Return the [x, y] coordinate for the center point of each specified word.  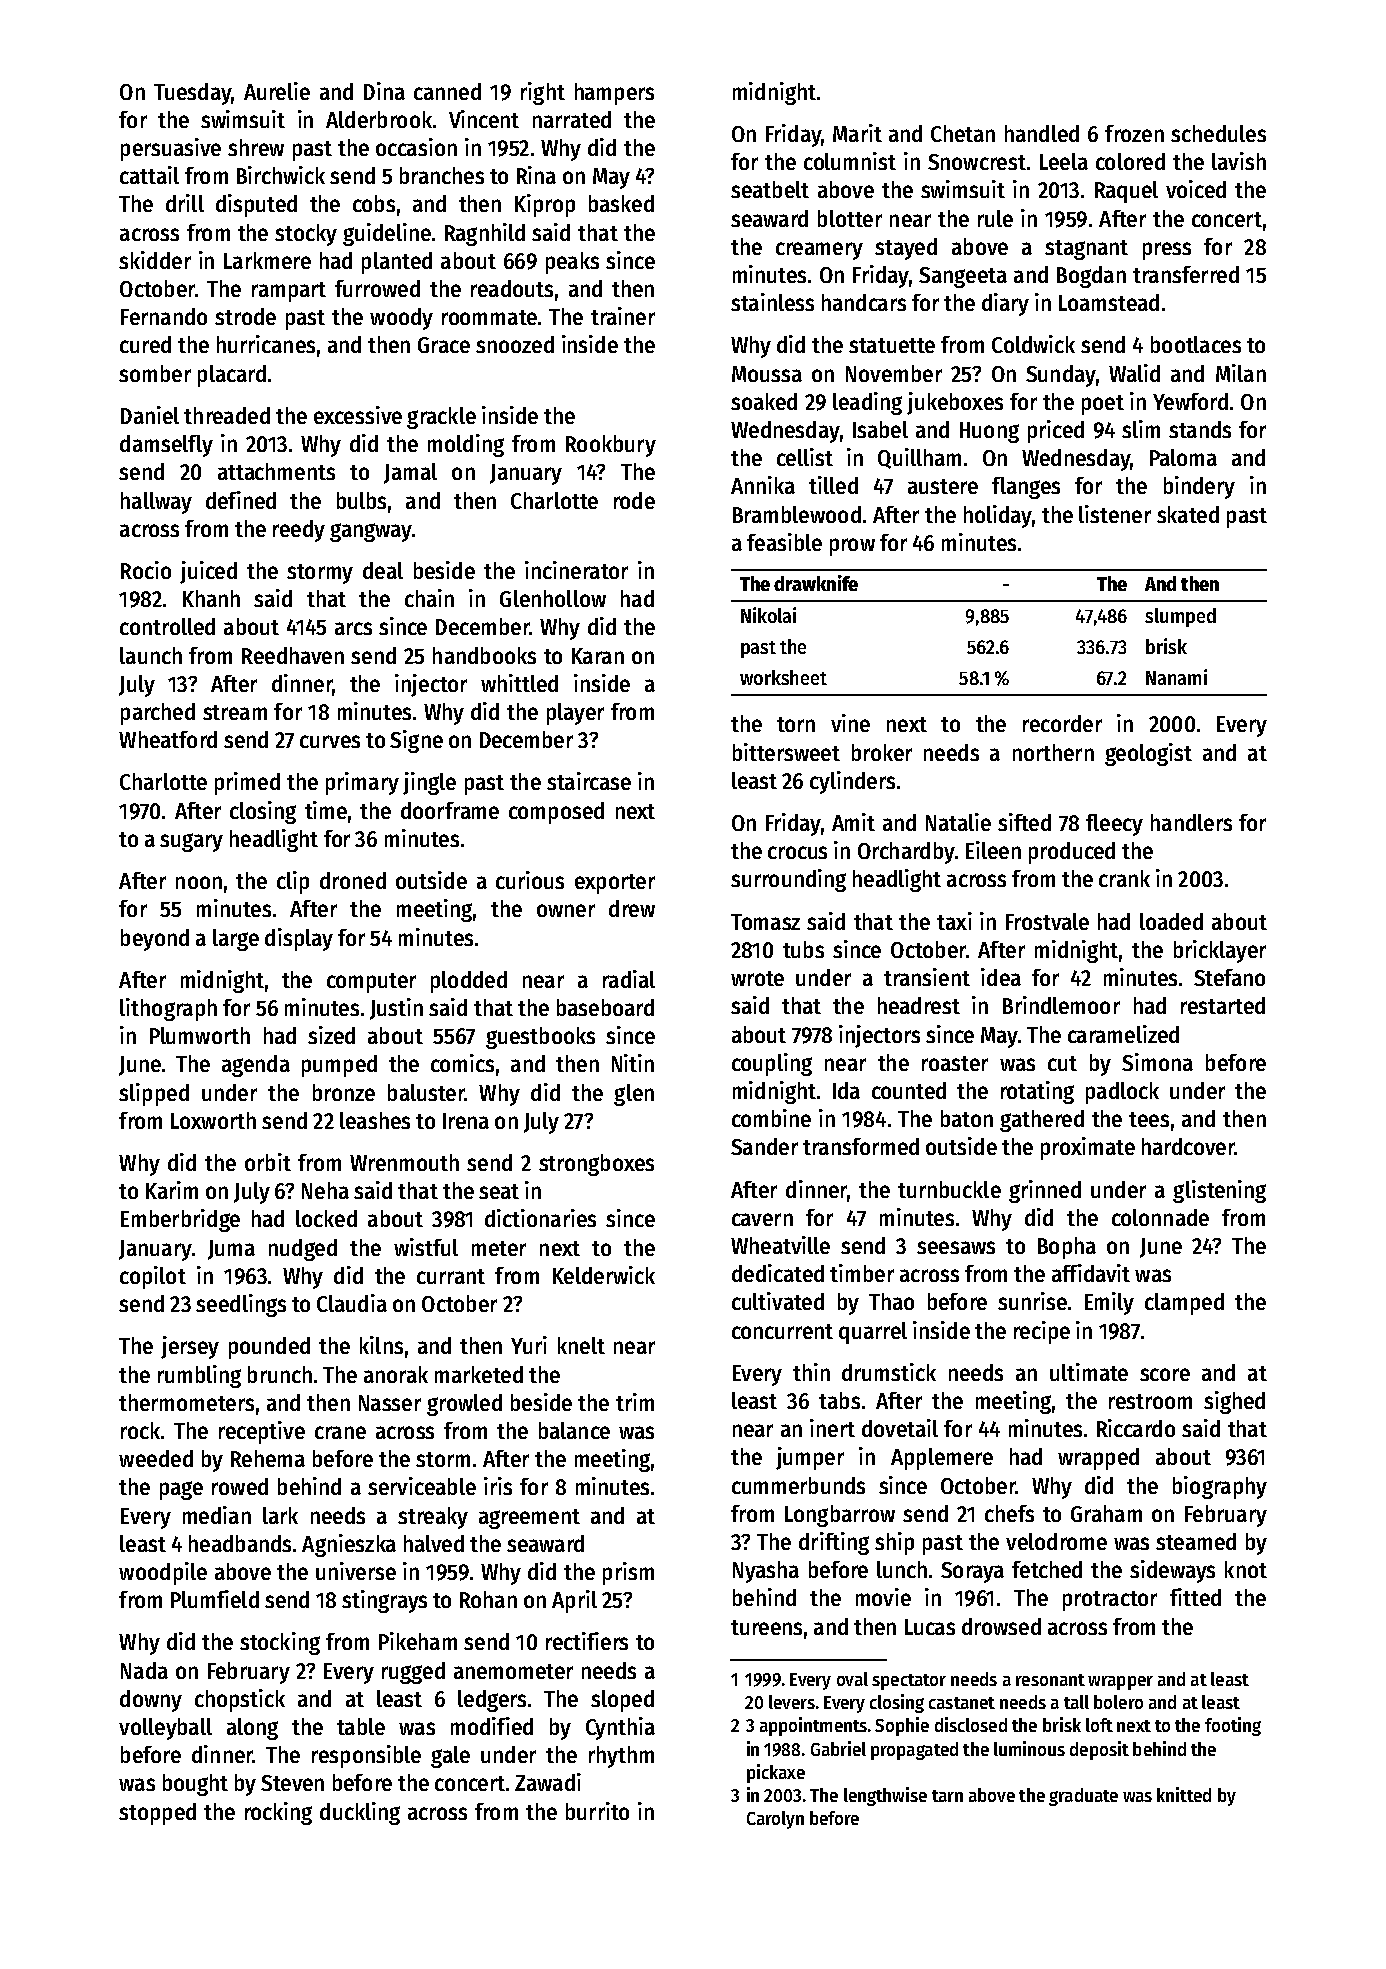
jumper [810, 1458]
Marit [857, 133]
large [236, 940]
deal [383, 570]
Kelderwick [604, 1275]
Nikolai [768, 615]
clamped [1184, 1304]
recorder [1062, 723]
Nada [144, 1670]
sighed [1234, 1402]
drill [185, 203]
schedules [1218, 133]
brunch [280, 1374]
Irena [466, 1121]
